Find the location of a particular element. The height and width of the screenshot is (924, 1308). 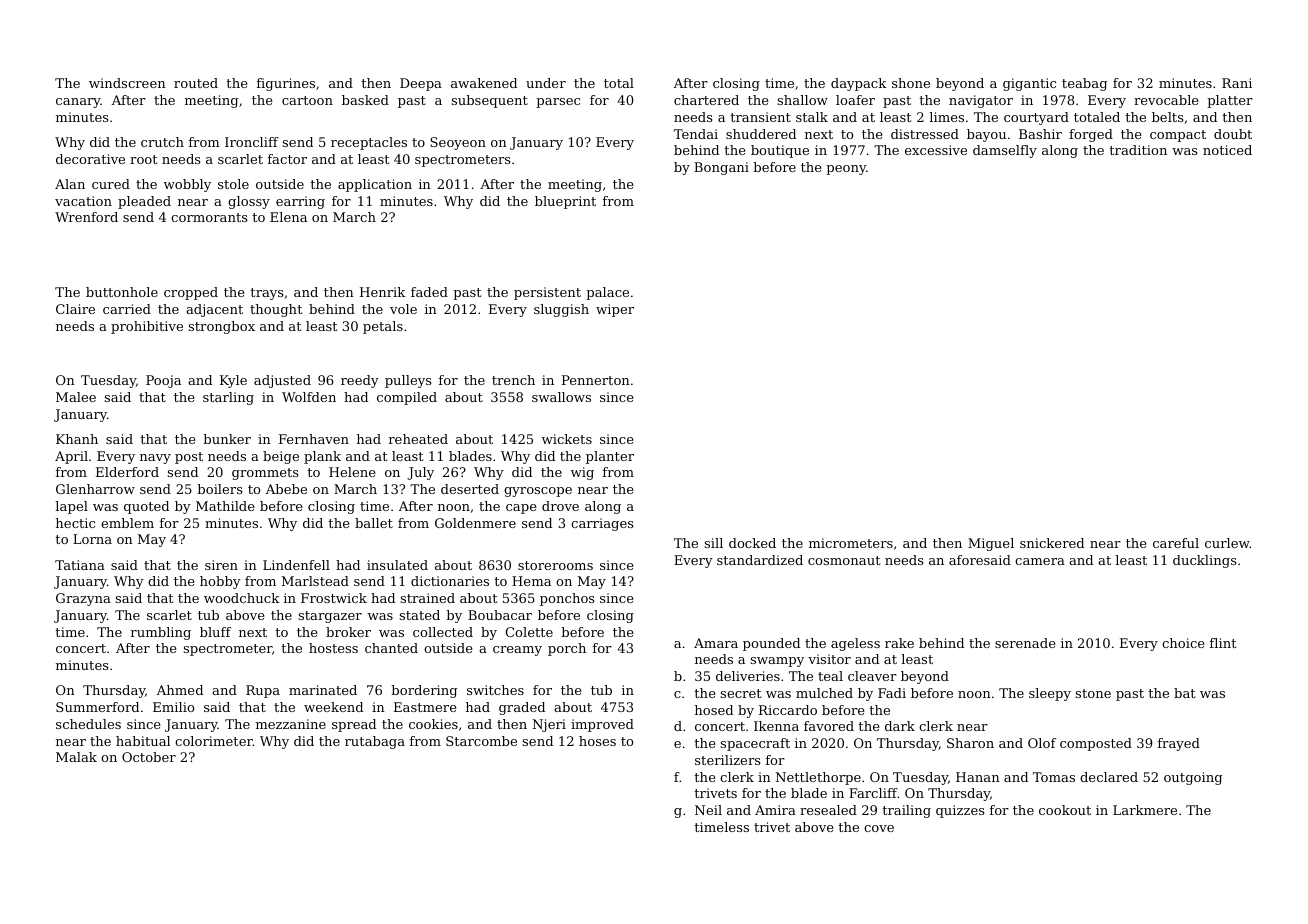

Tendai is located at coordinates (696, 134).
